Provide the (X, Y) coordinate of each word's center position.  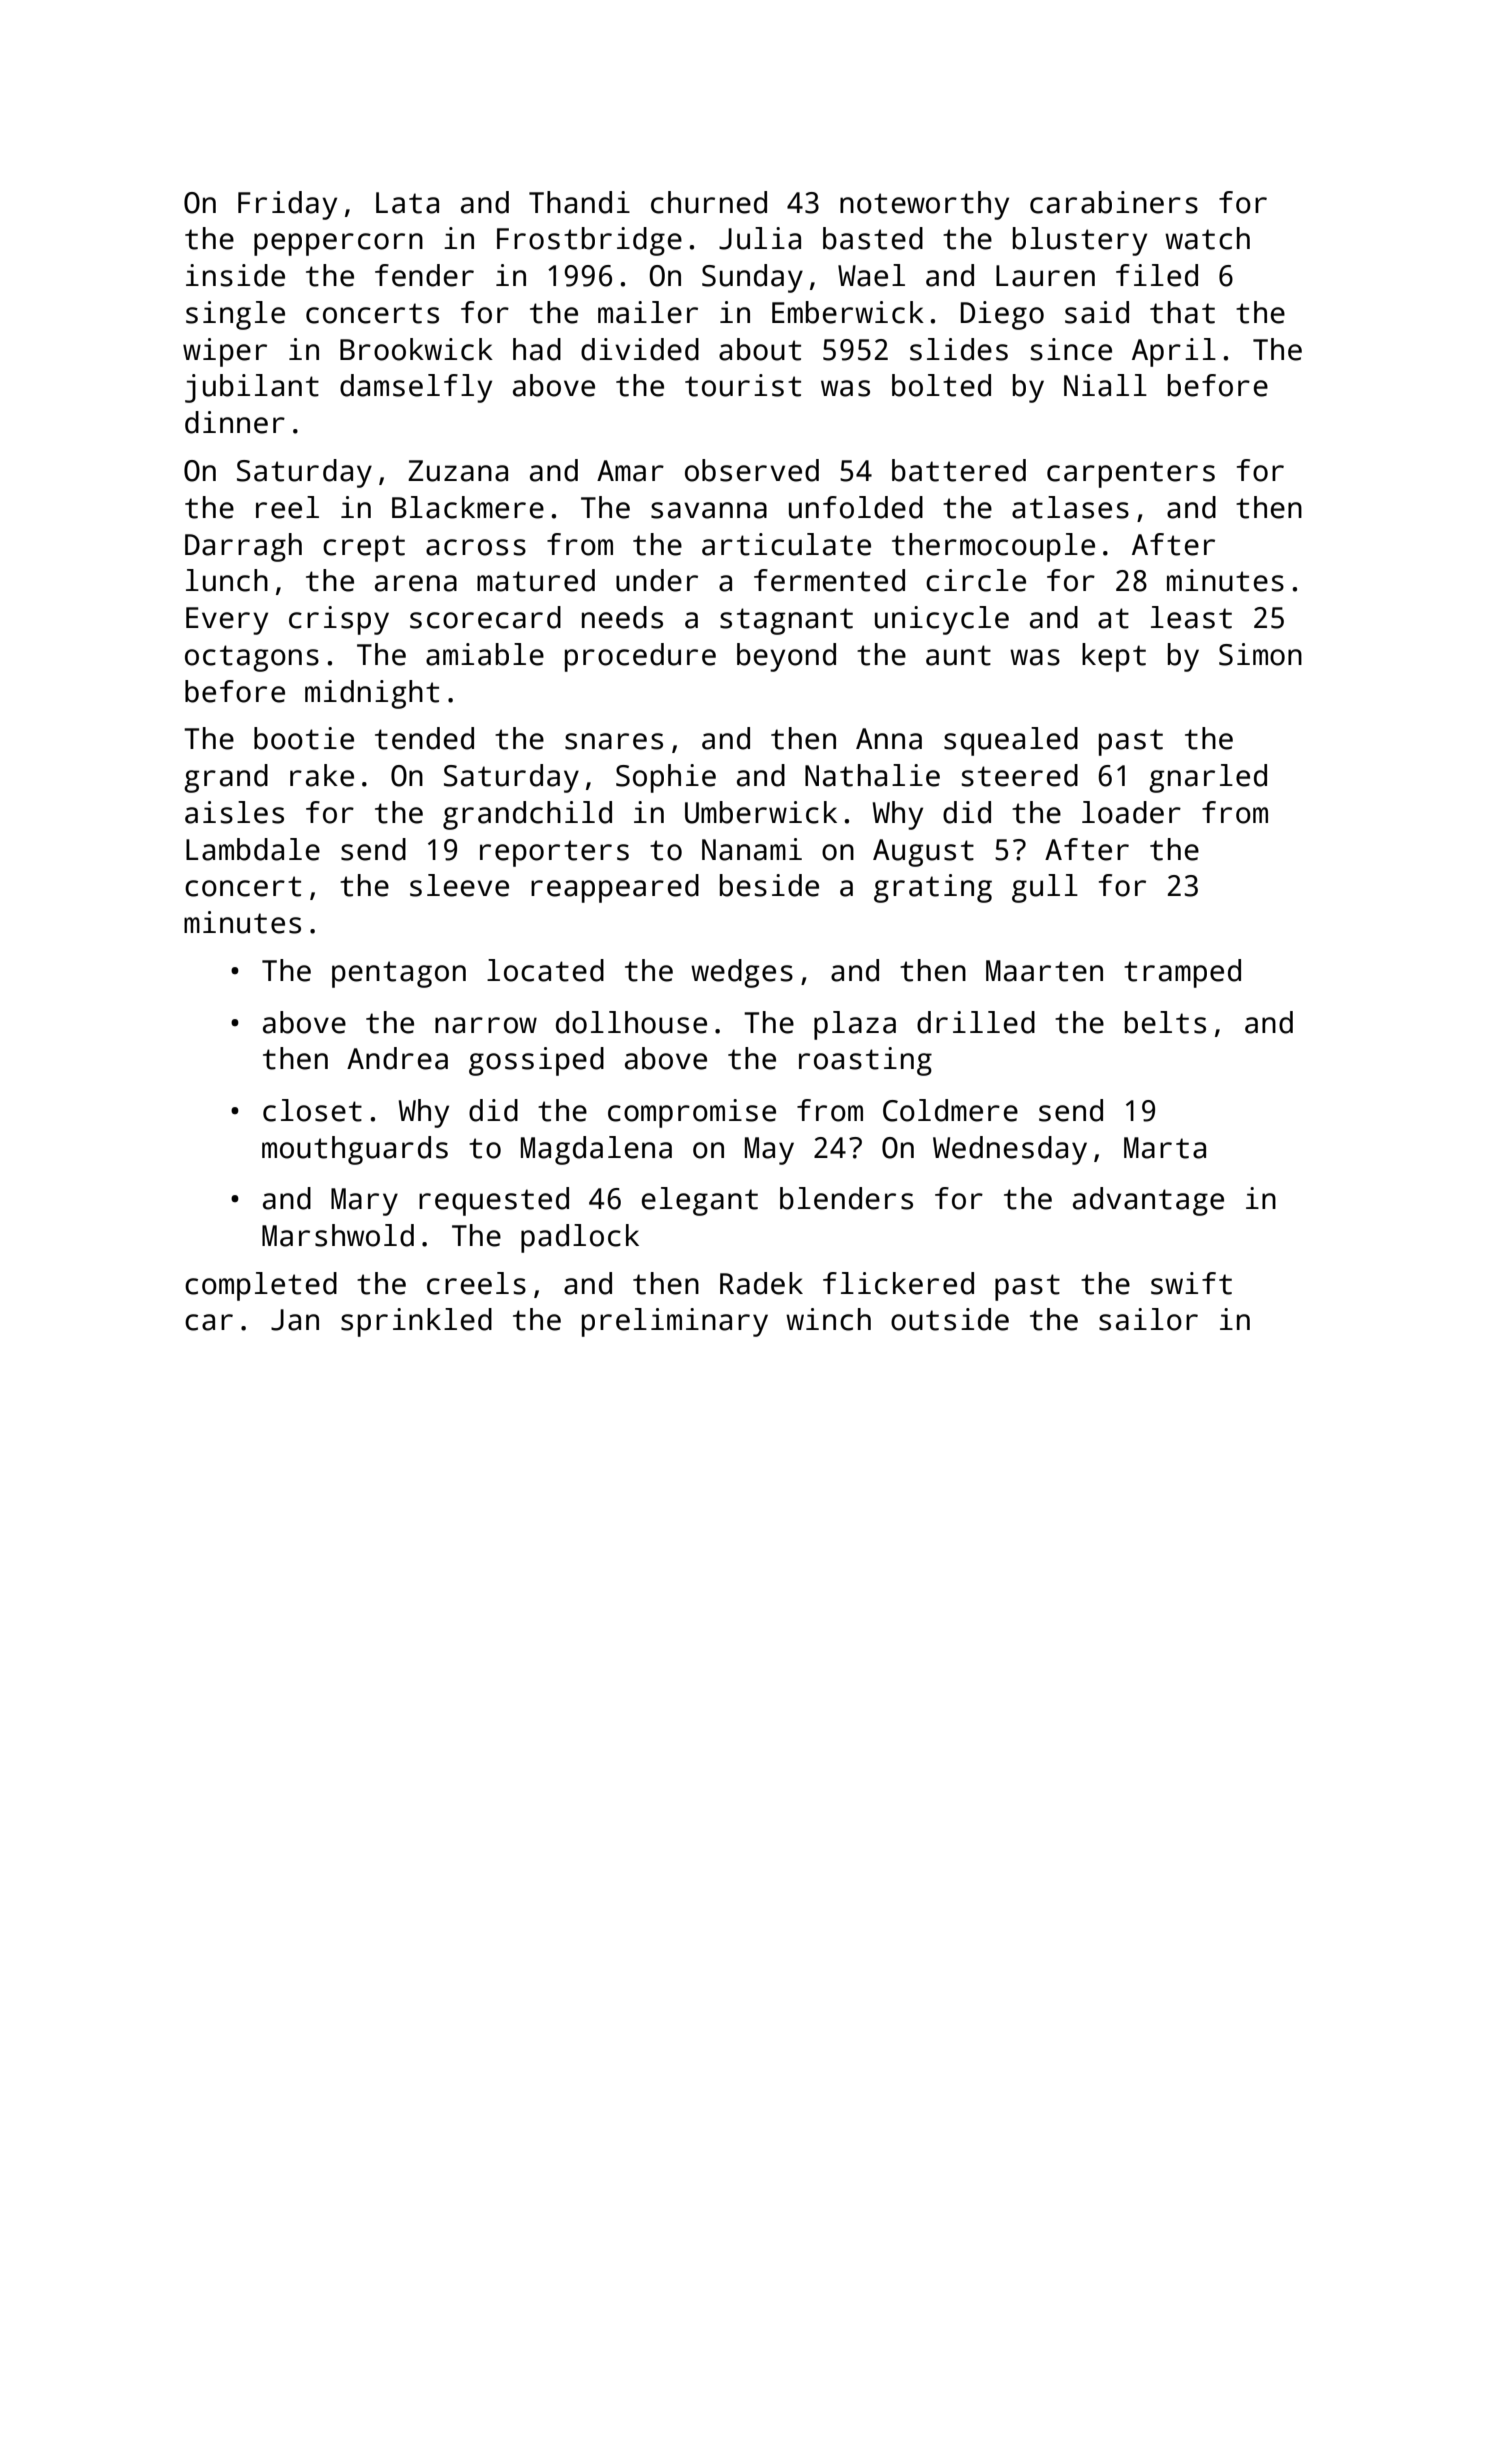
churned (709, 202)
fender (424, 275)
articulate (786, 544)
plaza (855, 1025)
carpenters (1131, 474)
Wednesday (1010, 1150)
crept (364, 548)
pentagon (399, 974)
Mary (364, 1202)
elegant (700, 1201)
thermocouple (993, 547)
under (657, 580)
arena (416, 583)
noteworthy (924, 205)
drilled (976, 1022)
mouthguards (355, 1150)
